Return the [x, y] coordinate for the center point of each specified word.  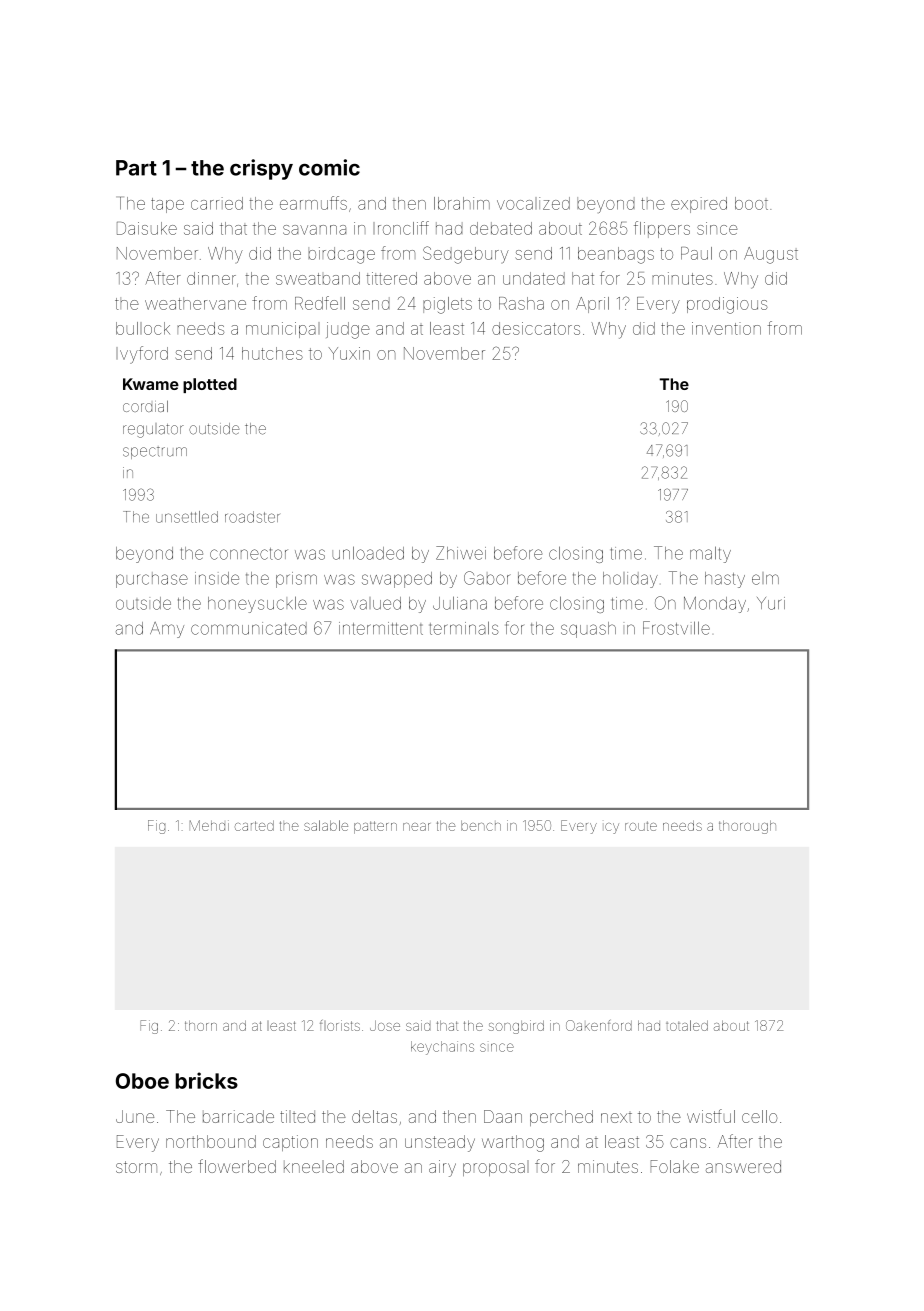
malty [710, 554]
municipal [283, 330]
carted [254, 825]
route [641, 826]
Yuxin [349, 353]
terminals [463, 628]
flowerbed [237, 1166]
